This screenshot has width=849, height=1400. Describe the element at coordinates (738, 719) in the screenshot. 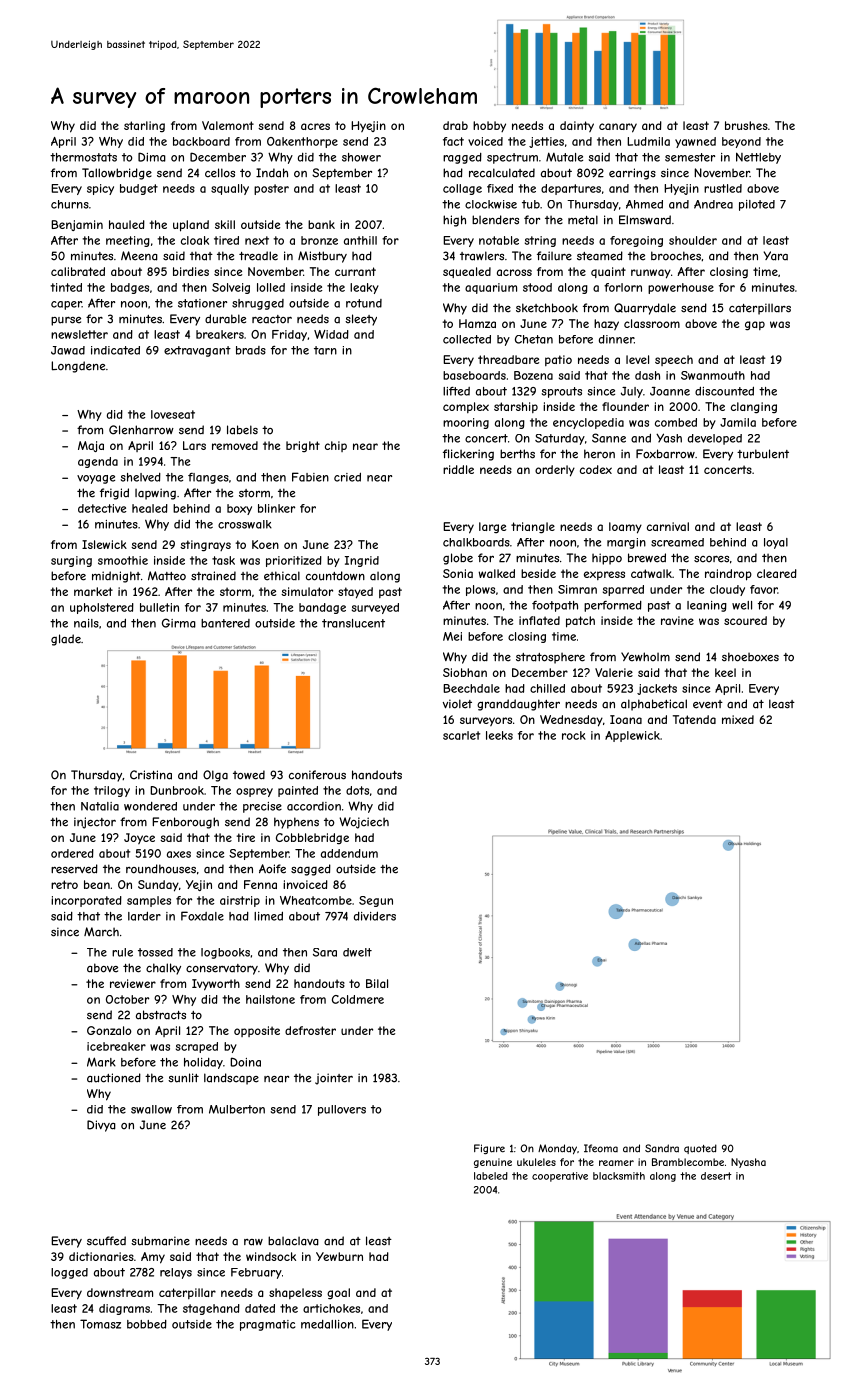

I see `mixed` at that location.
